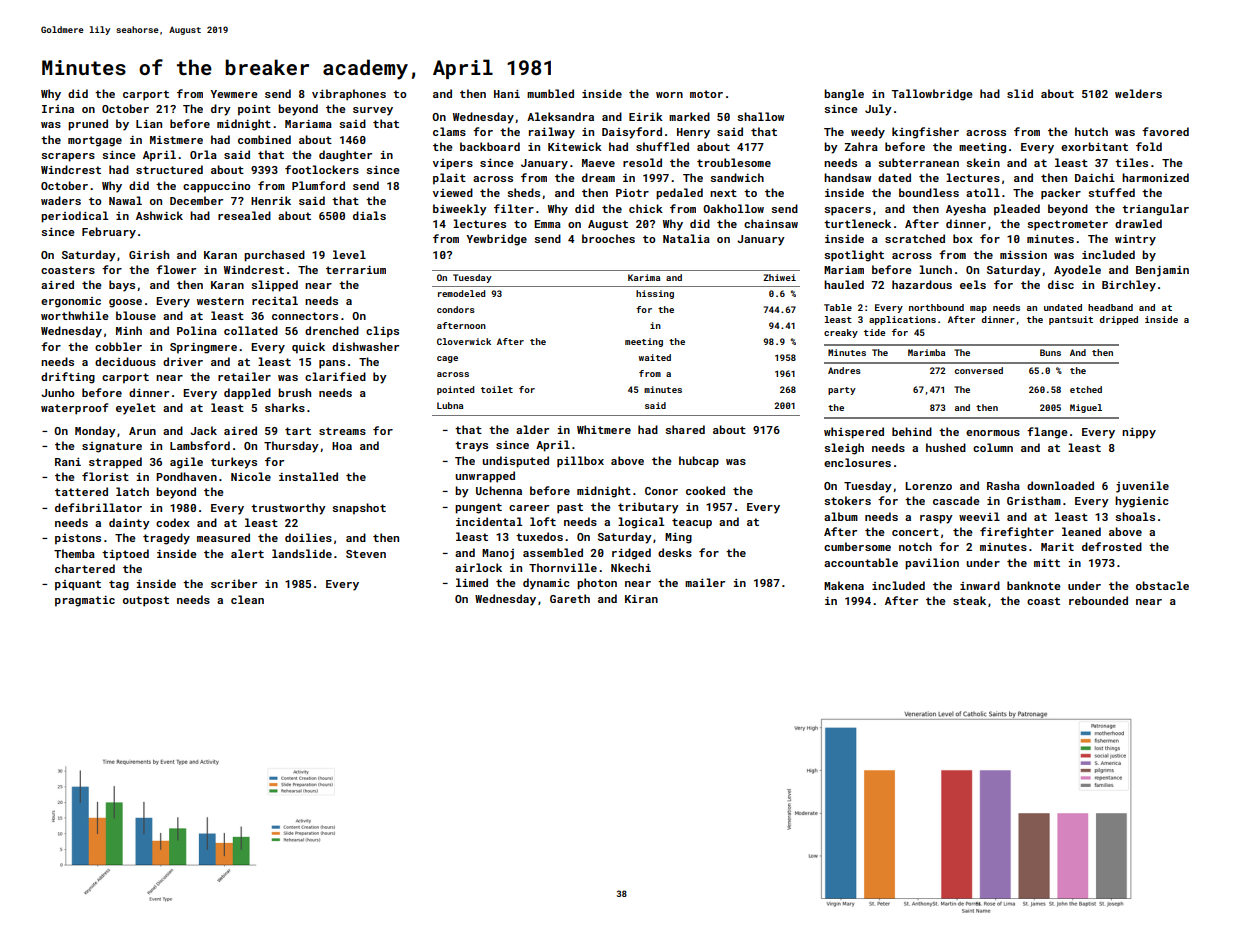  What do you see at coordinates (149, 254) in the document?
I see `Girish` at bounding box center [149, 254].
